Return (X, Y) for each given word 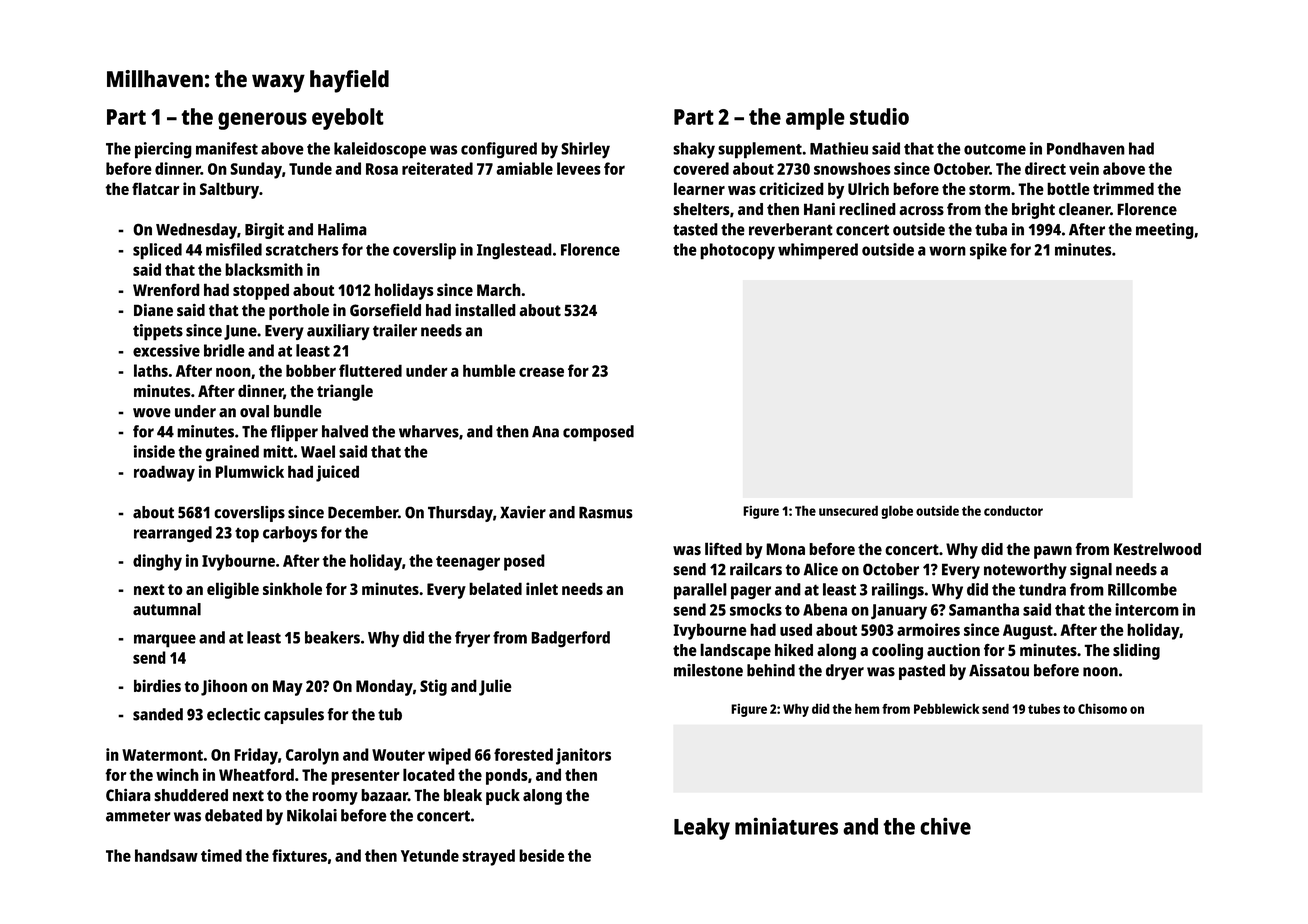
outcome (995, 149)
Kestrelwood (1157, 548)
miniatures (786, 826)
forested (523, 754)
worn (947, 251)
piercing (163, 150)
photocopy (737, 251)
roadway (164, 473)
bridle (224, 350)
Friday (256, 756)
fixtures (299, 855)
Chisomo (1102, 709)
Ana (545, 432)
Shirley (585, 150)
